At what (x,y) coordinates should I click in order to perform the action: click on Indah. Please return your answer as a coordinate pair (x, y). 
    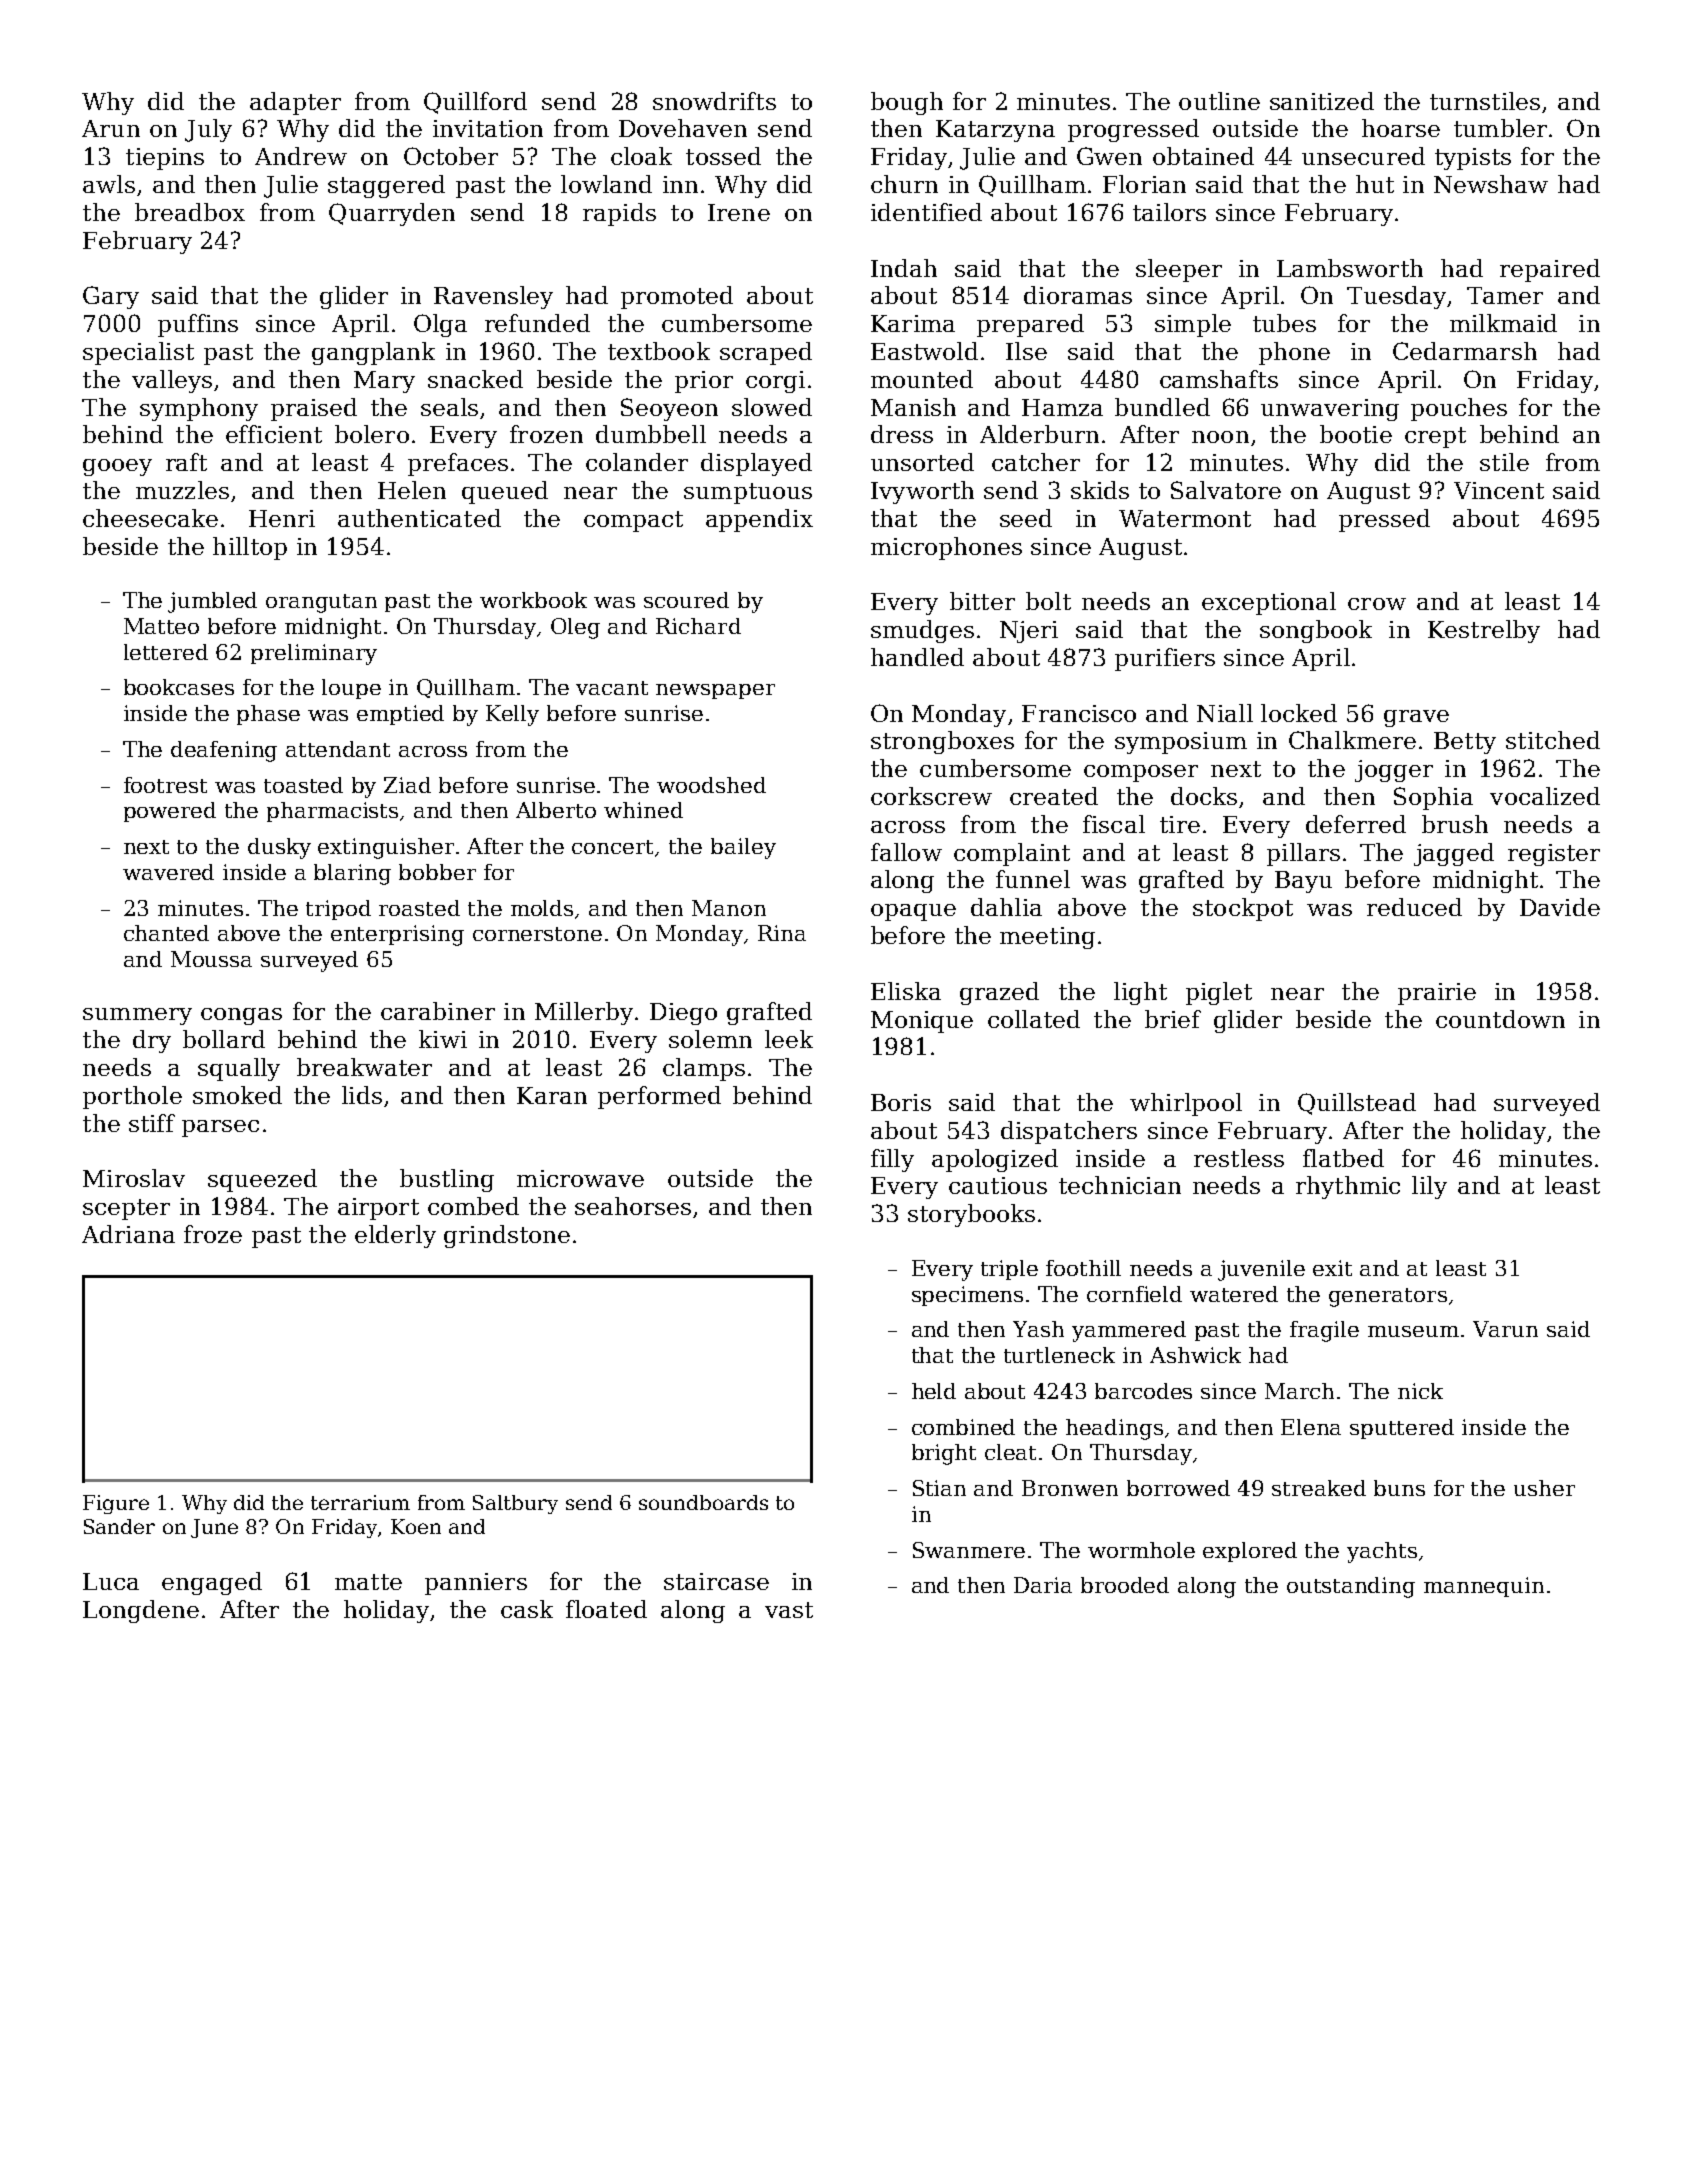
    Looking at the image, I should click on (904, 268).
